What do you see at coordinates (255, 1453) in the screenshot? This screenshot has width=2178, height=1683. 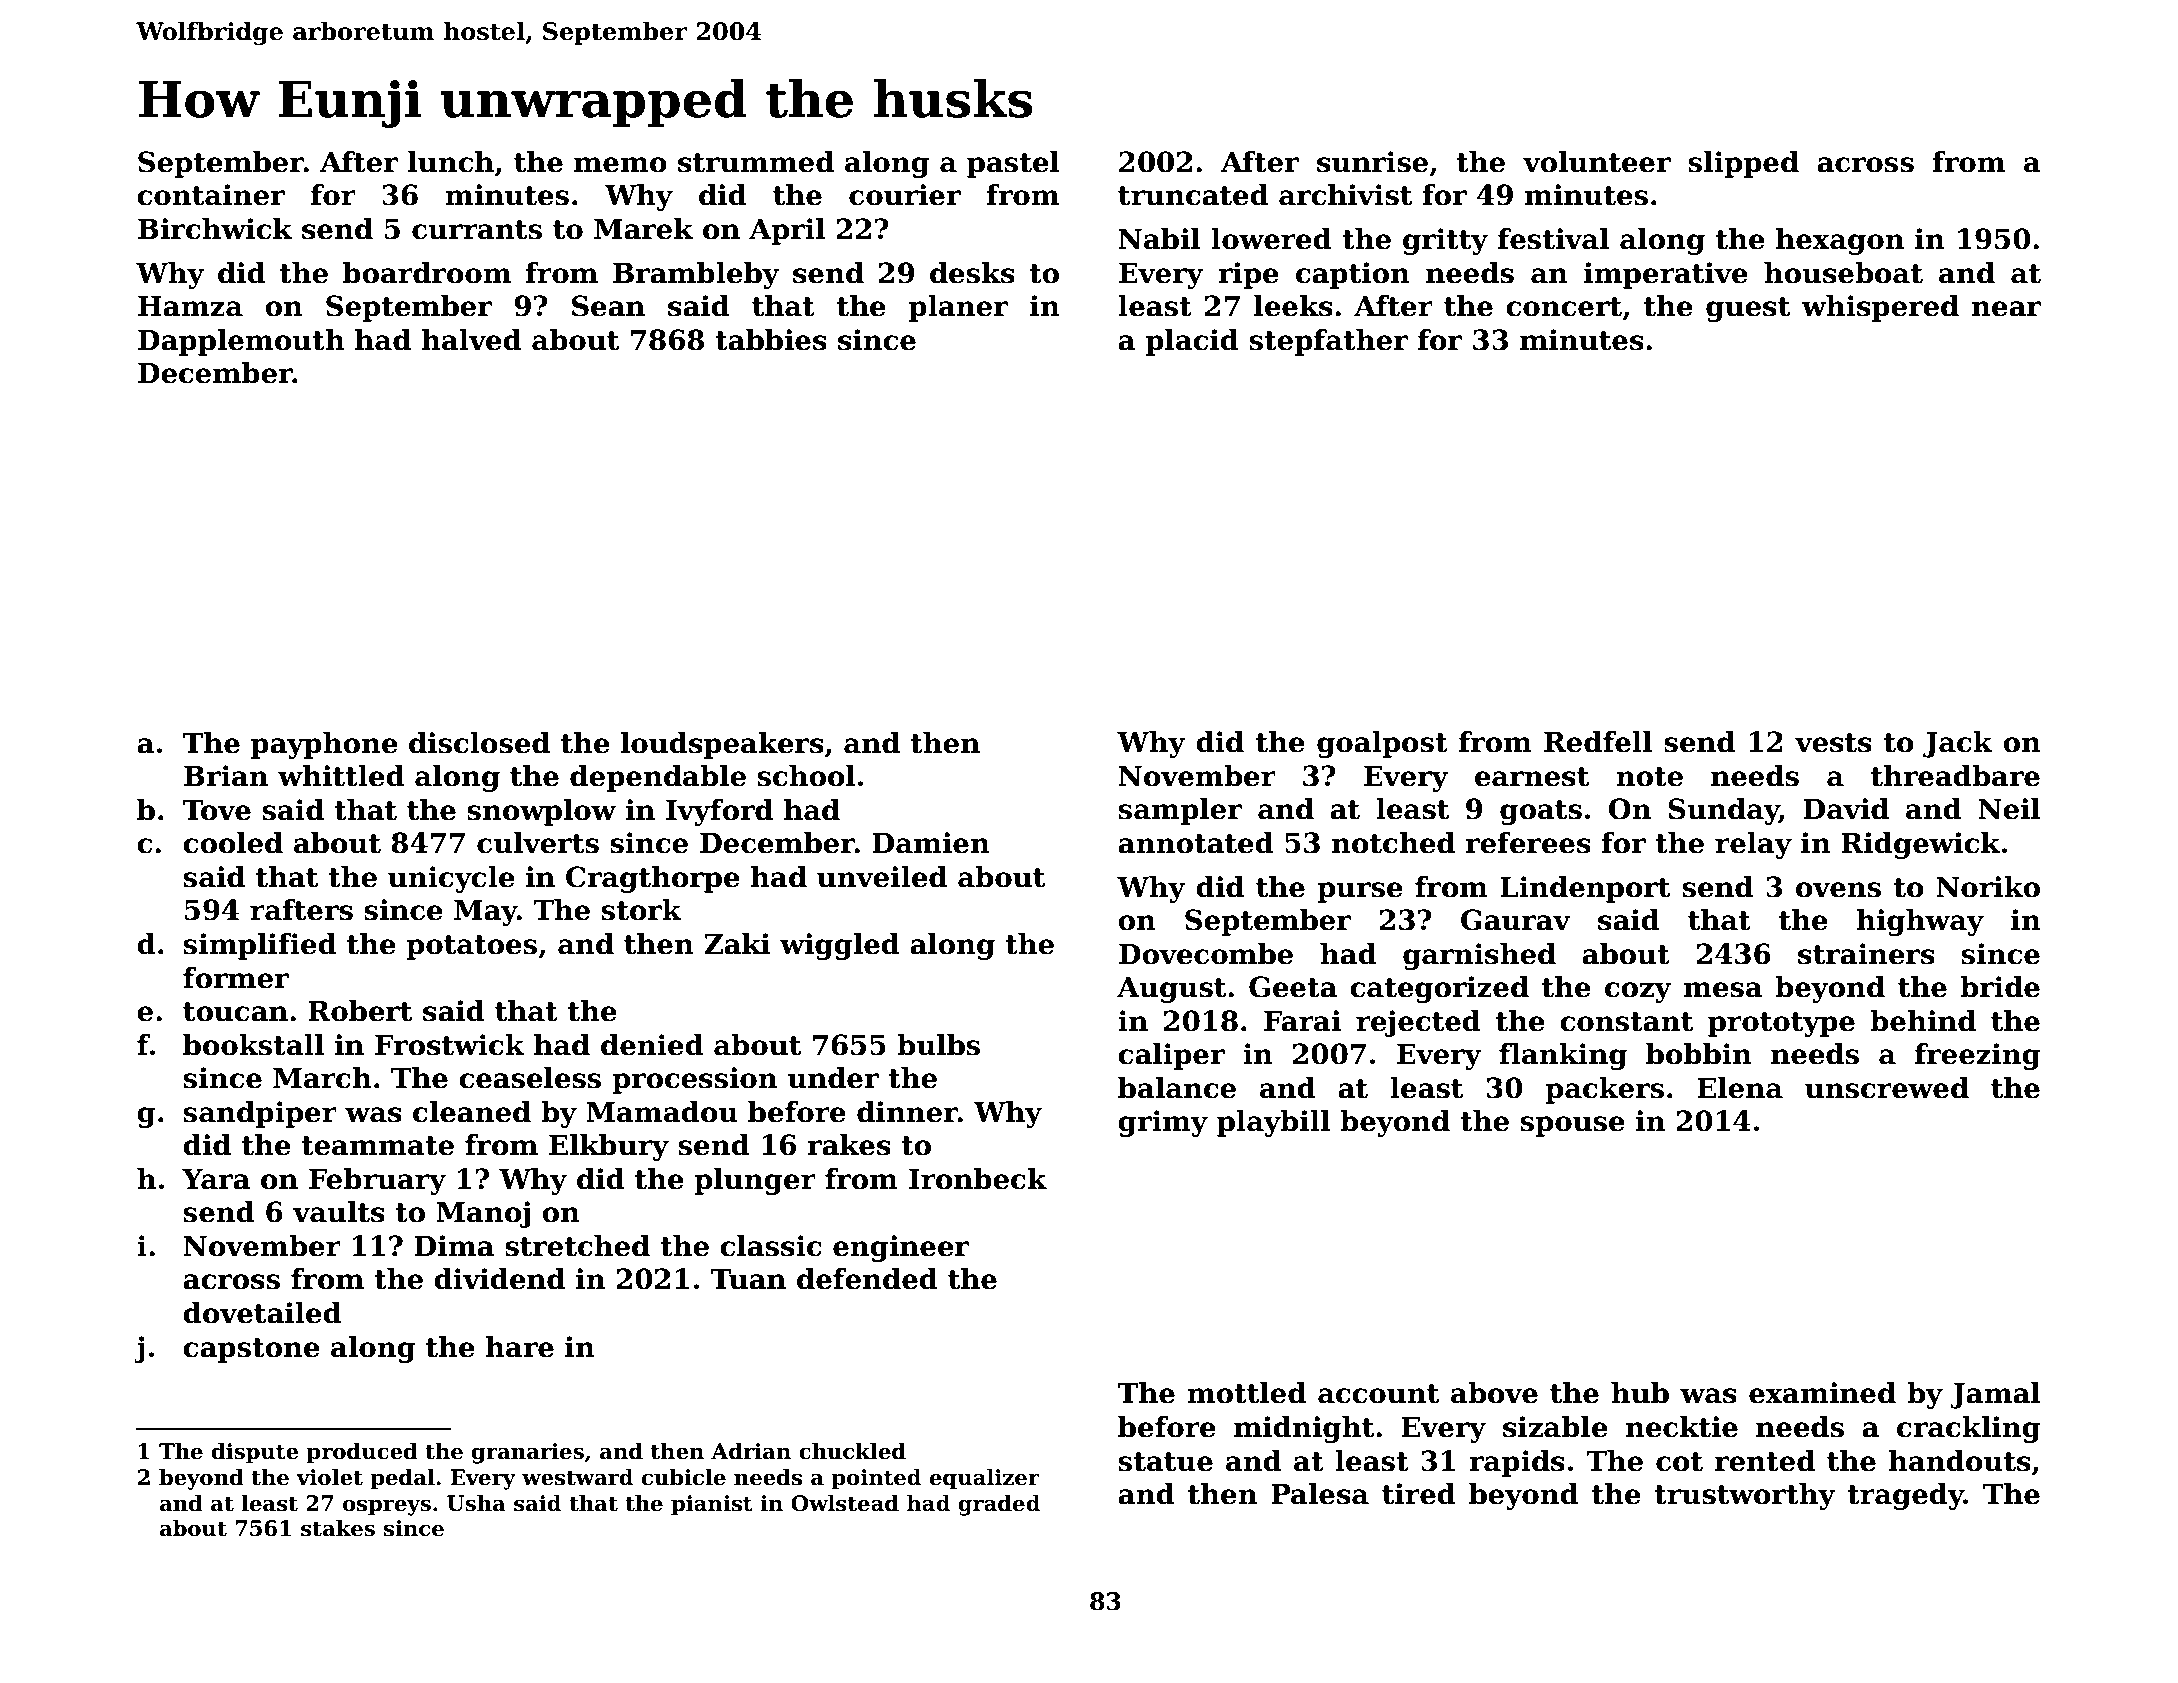 I see `dispute` at bounding box center [255, 1453].
